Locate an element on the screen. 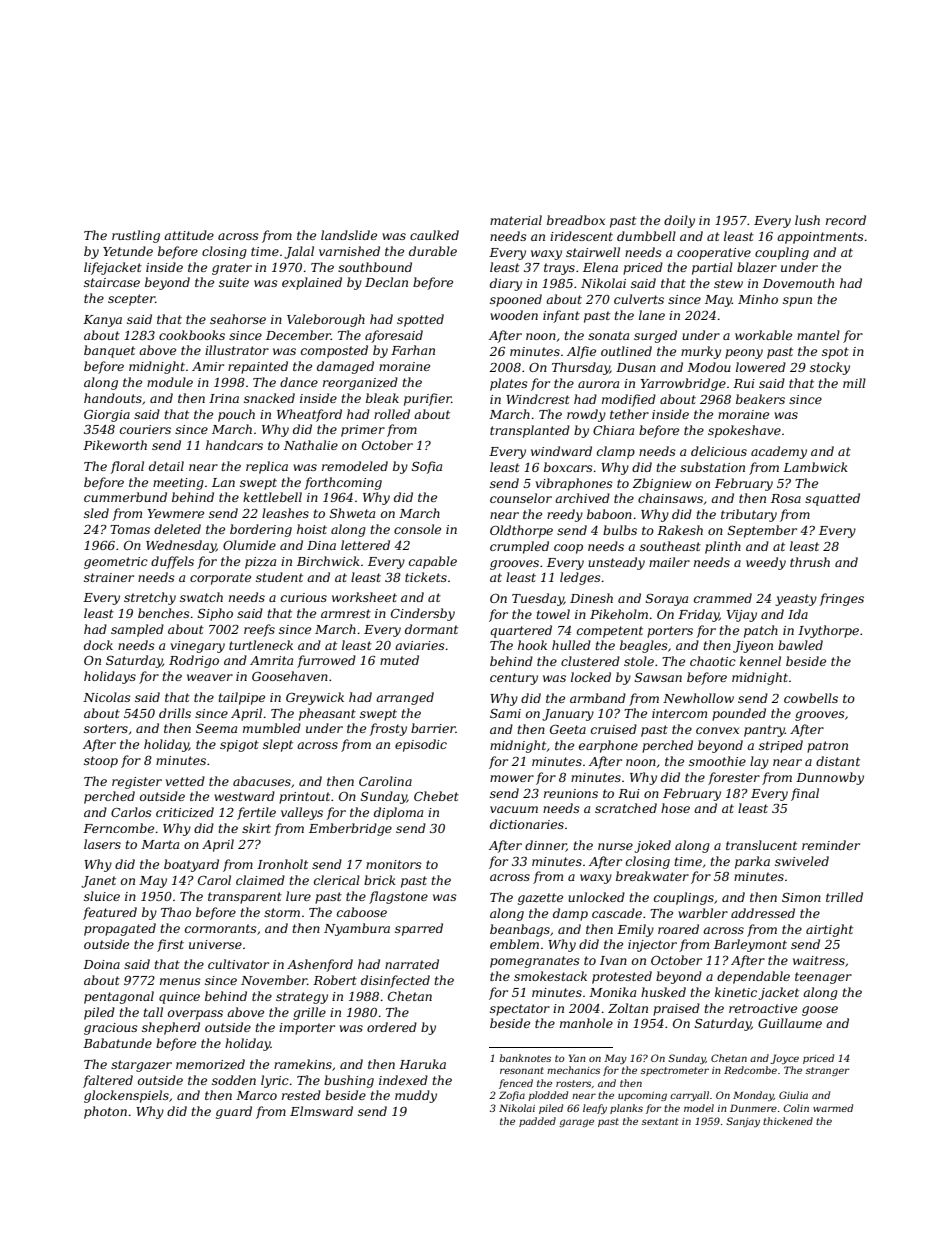  flagstone is located at coordinates (398, 897).
